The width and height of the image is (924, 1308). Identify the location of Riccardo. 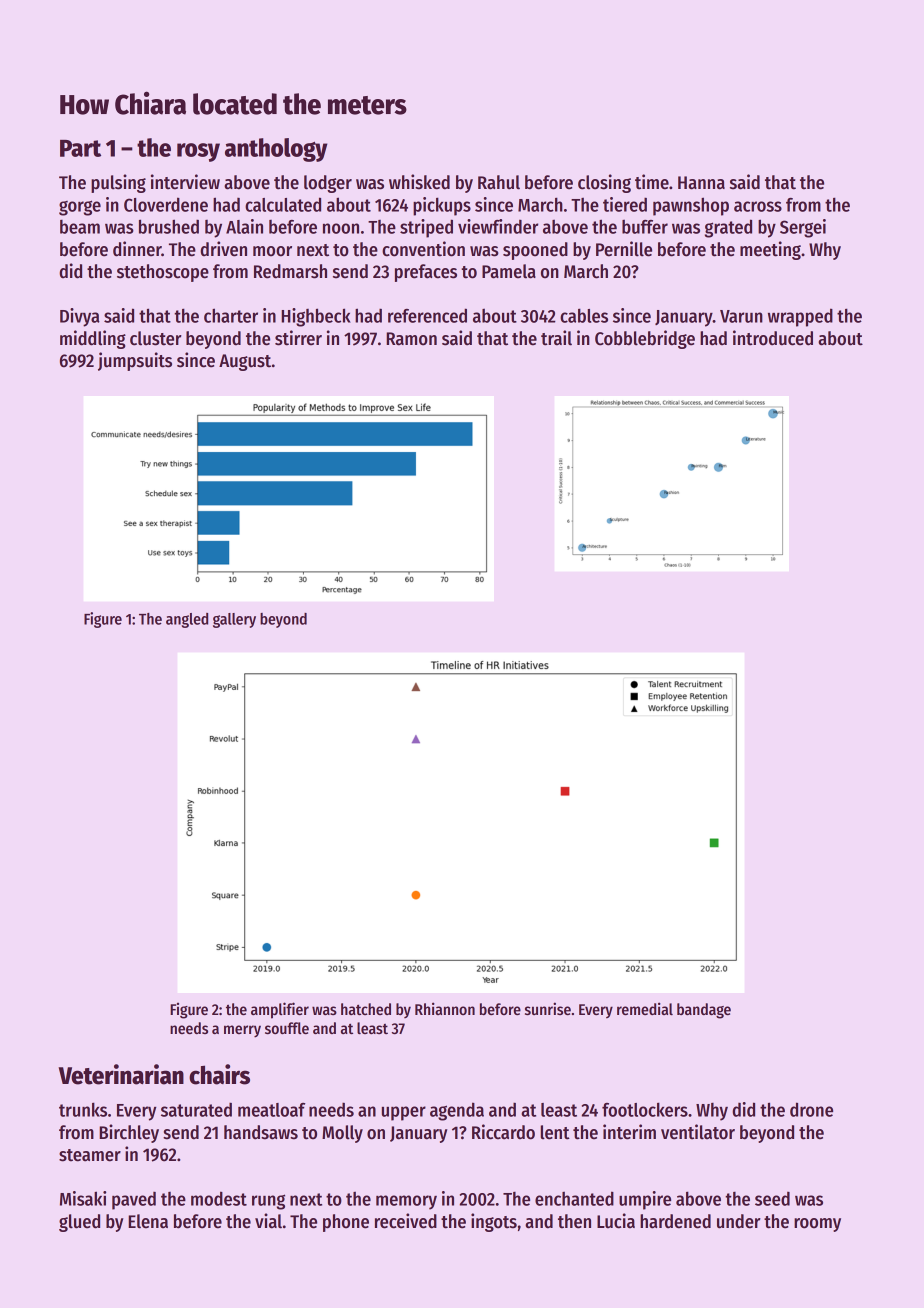
(503, 1132).
